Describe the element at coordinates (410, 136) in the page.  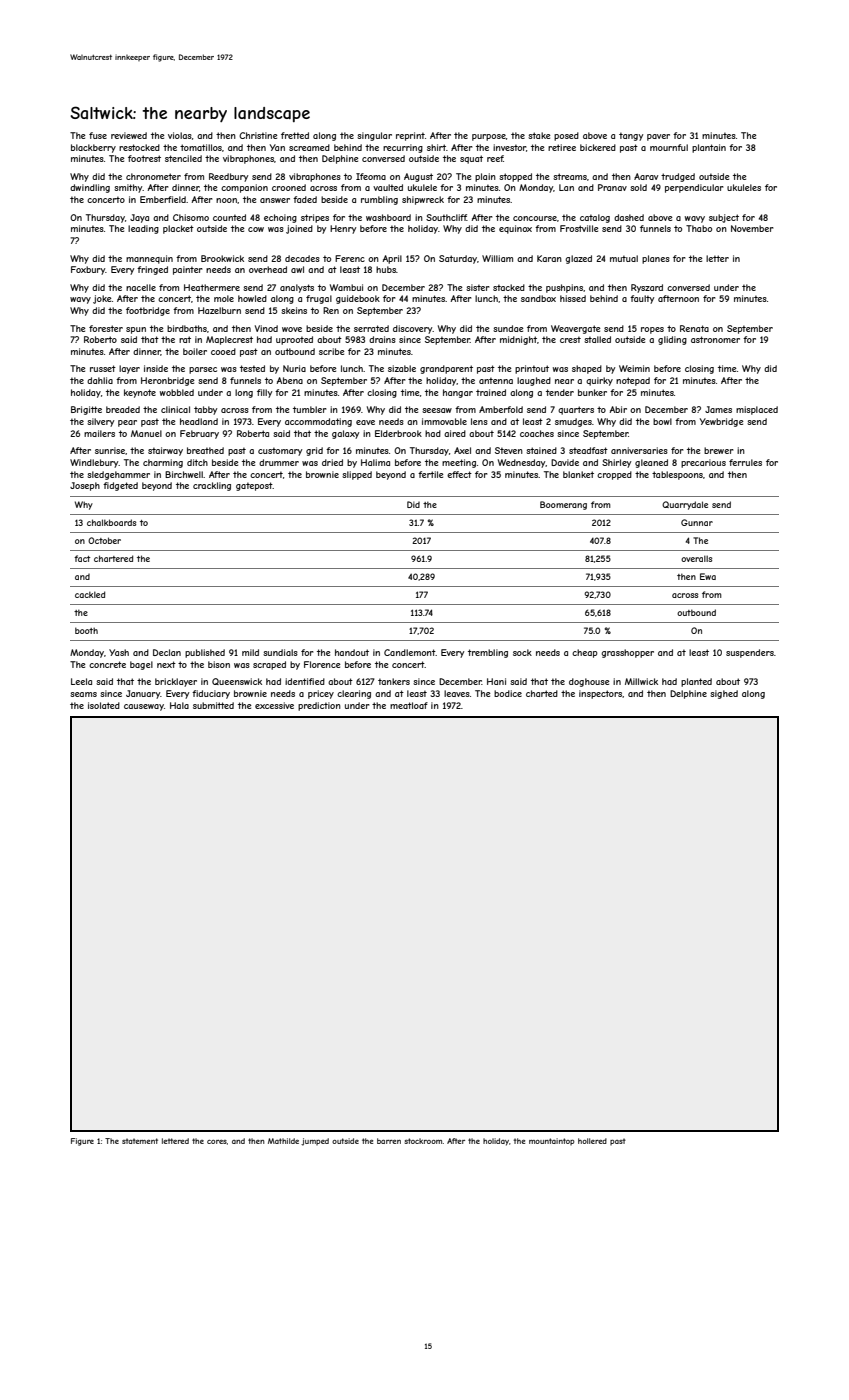
I see `reprint` at that location.
